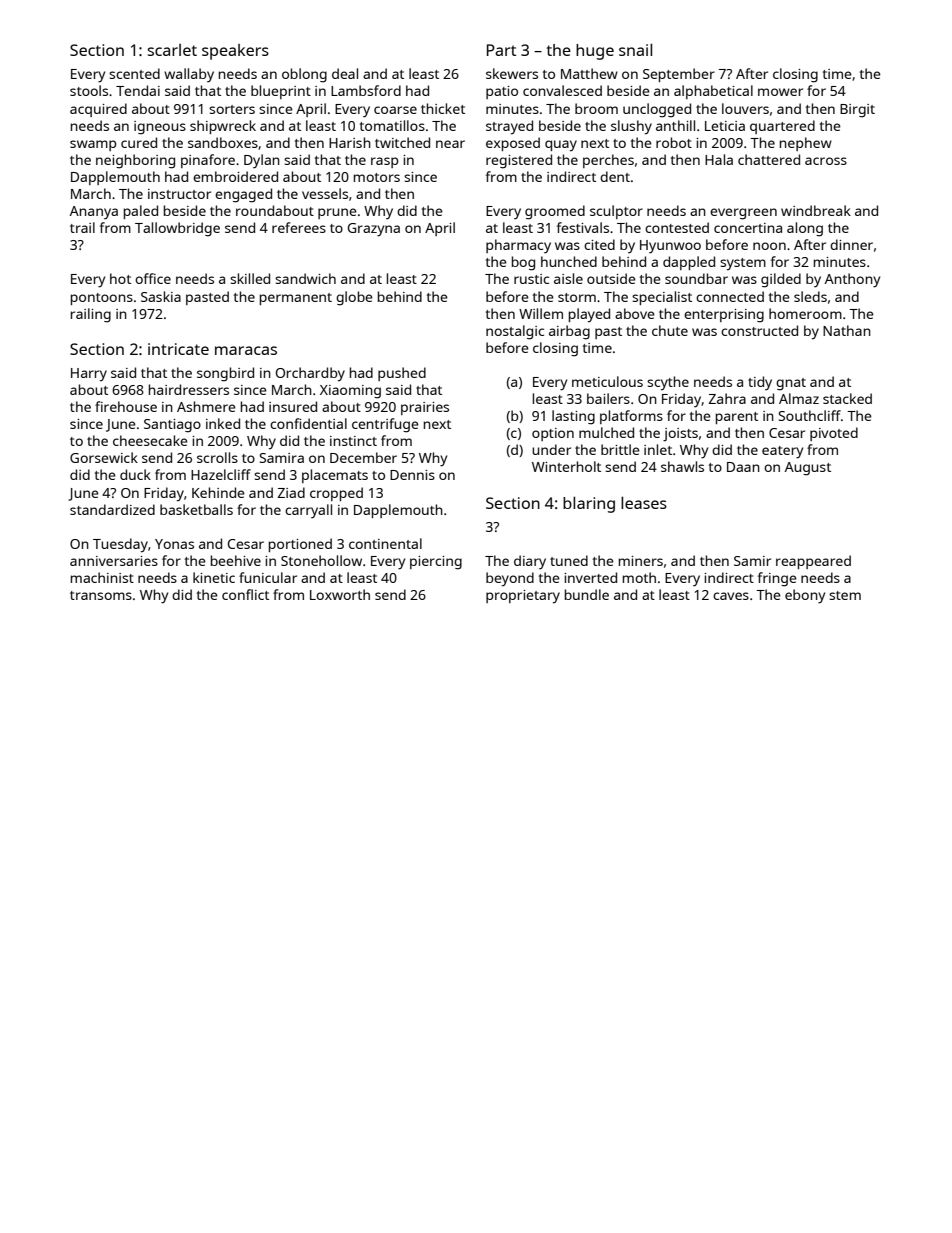  Describe the element at coordinates (769, 246) in the screenshot. I see `noon` at that location.
